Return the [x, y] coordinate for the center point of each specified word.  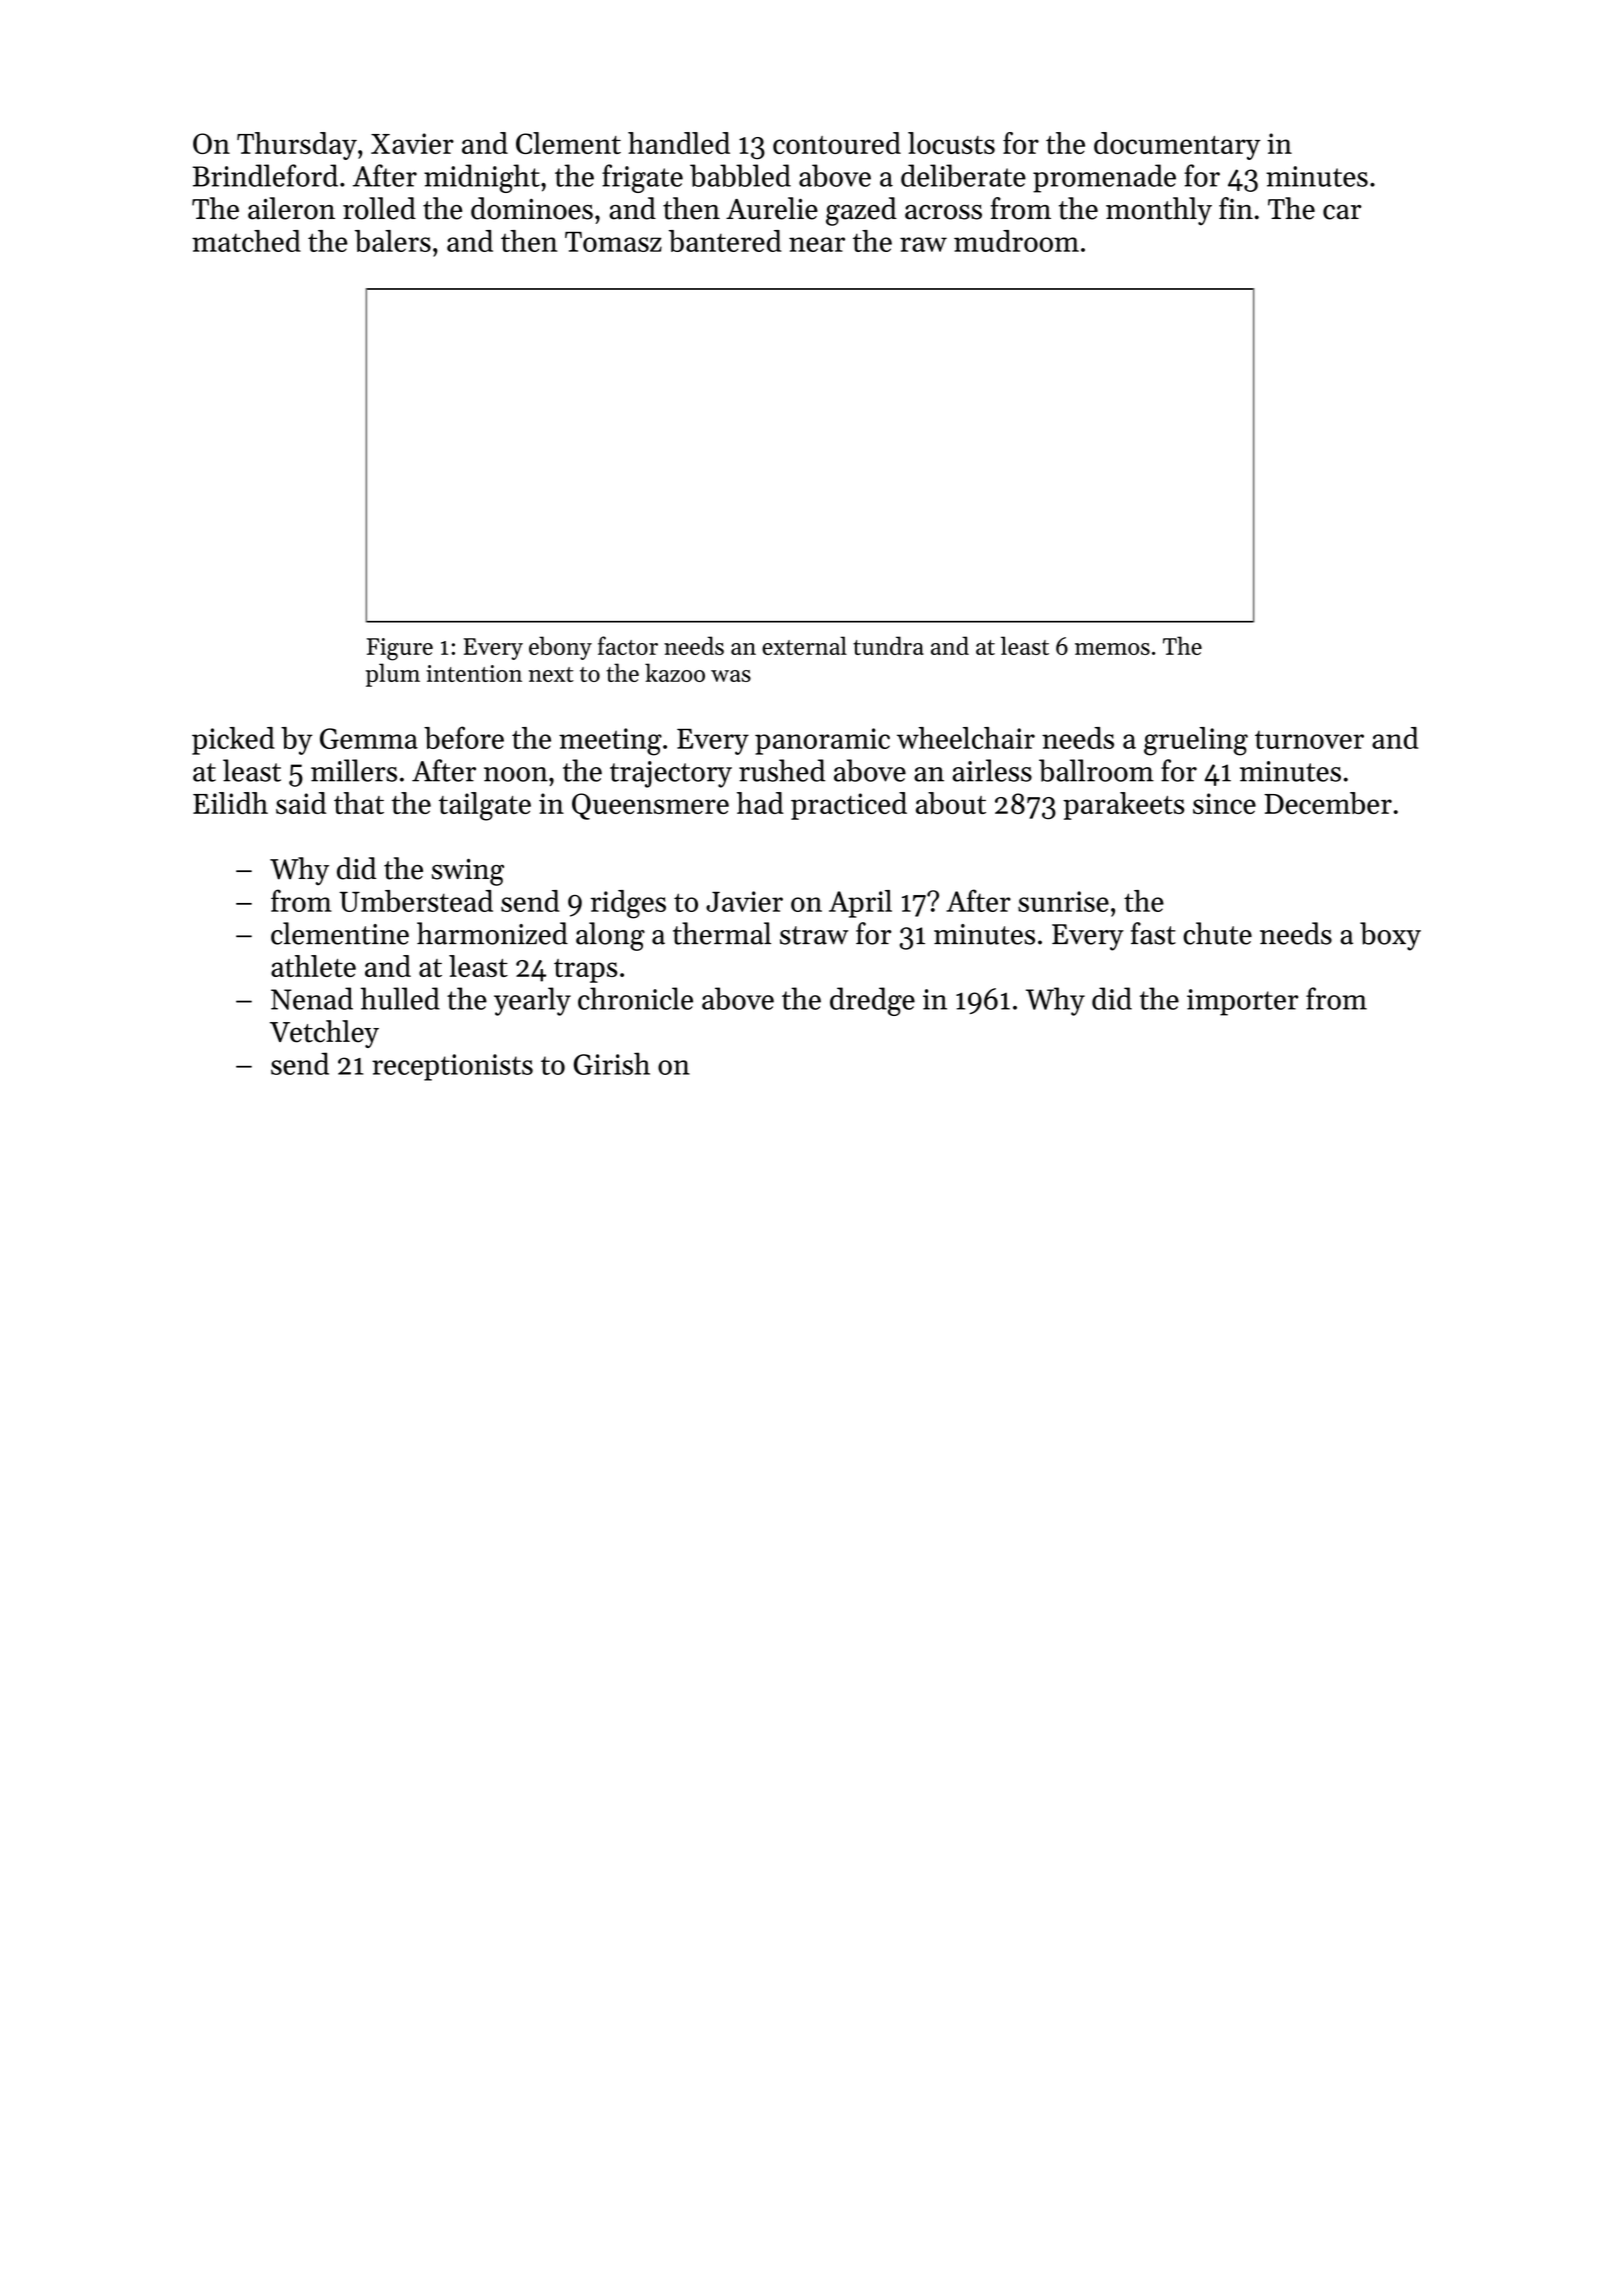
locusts [951, 143]
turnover [1309, 740]
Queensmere [650, 806]
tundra [888, 645]
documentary [1177, 146]
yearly [532, 1001]
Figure [400, 649]
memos [1112, 649]
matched [246, 241]
